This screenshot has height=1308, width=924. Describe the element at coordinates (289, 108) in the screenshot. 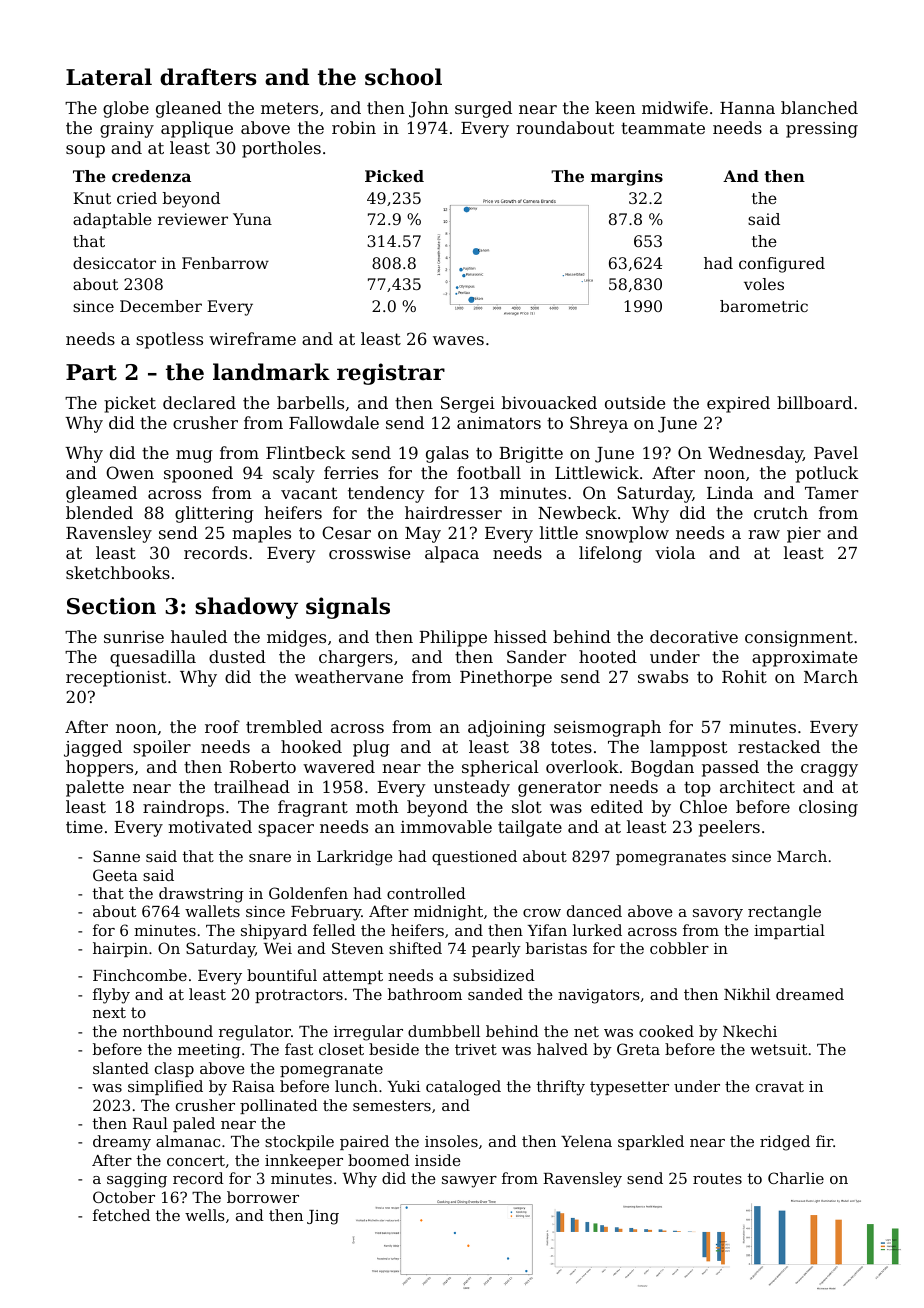

I see `meters` at that location.
